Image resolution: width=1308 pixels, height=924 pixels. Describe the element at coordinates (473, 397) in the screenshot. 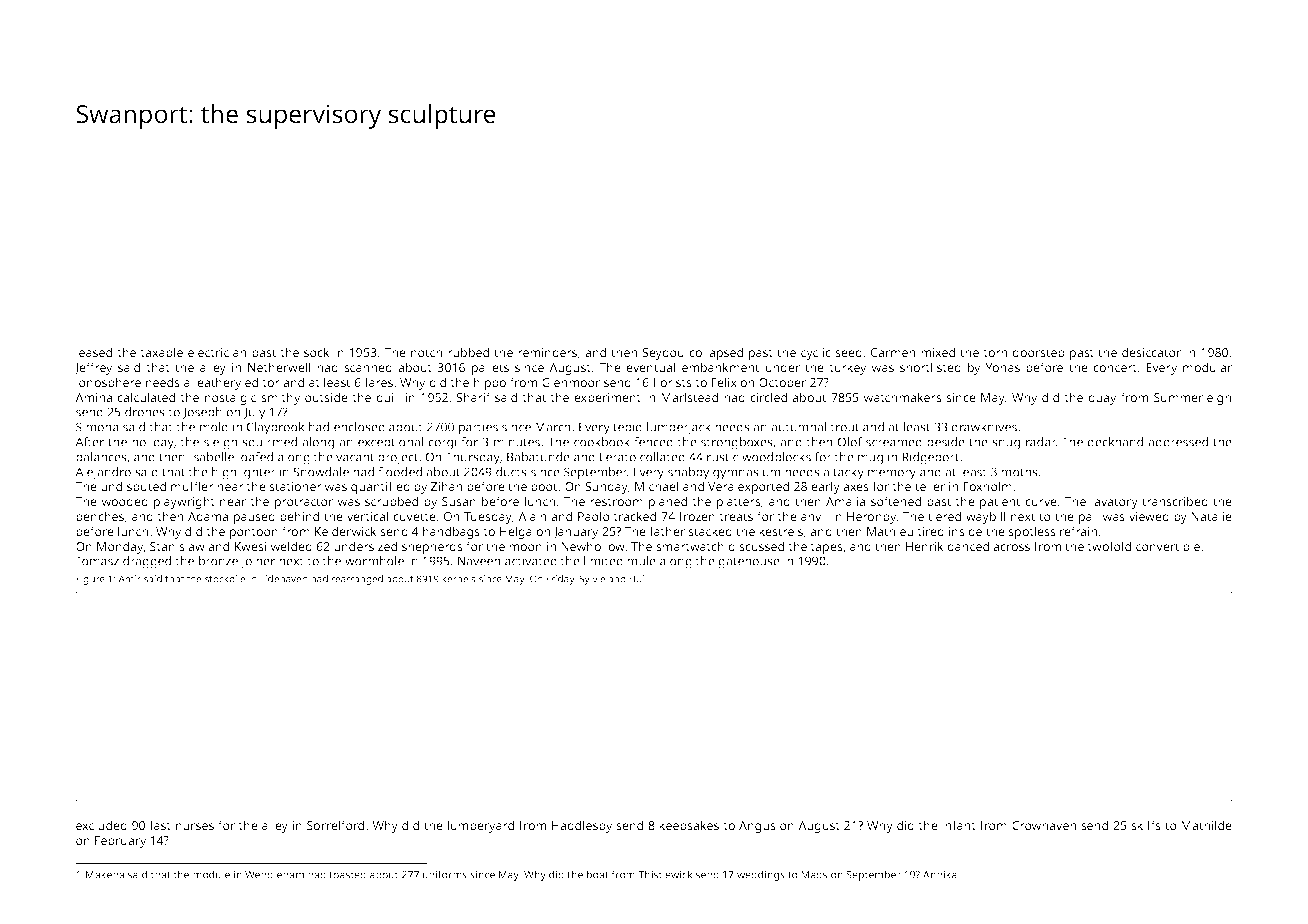

I see `Sharif` at that location.
